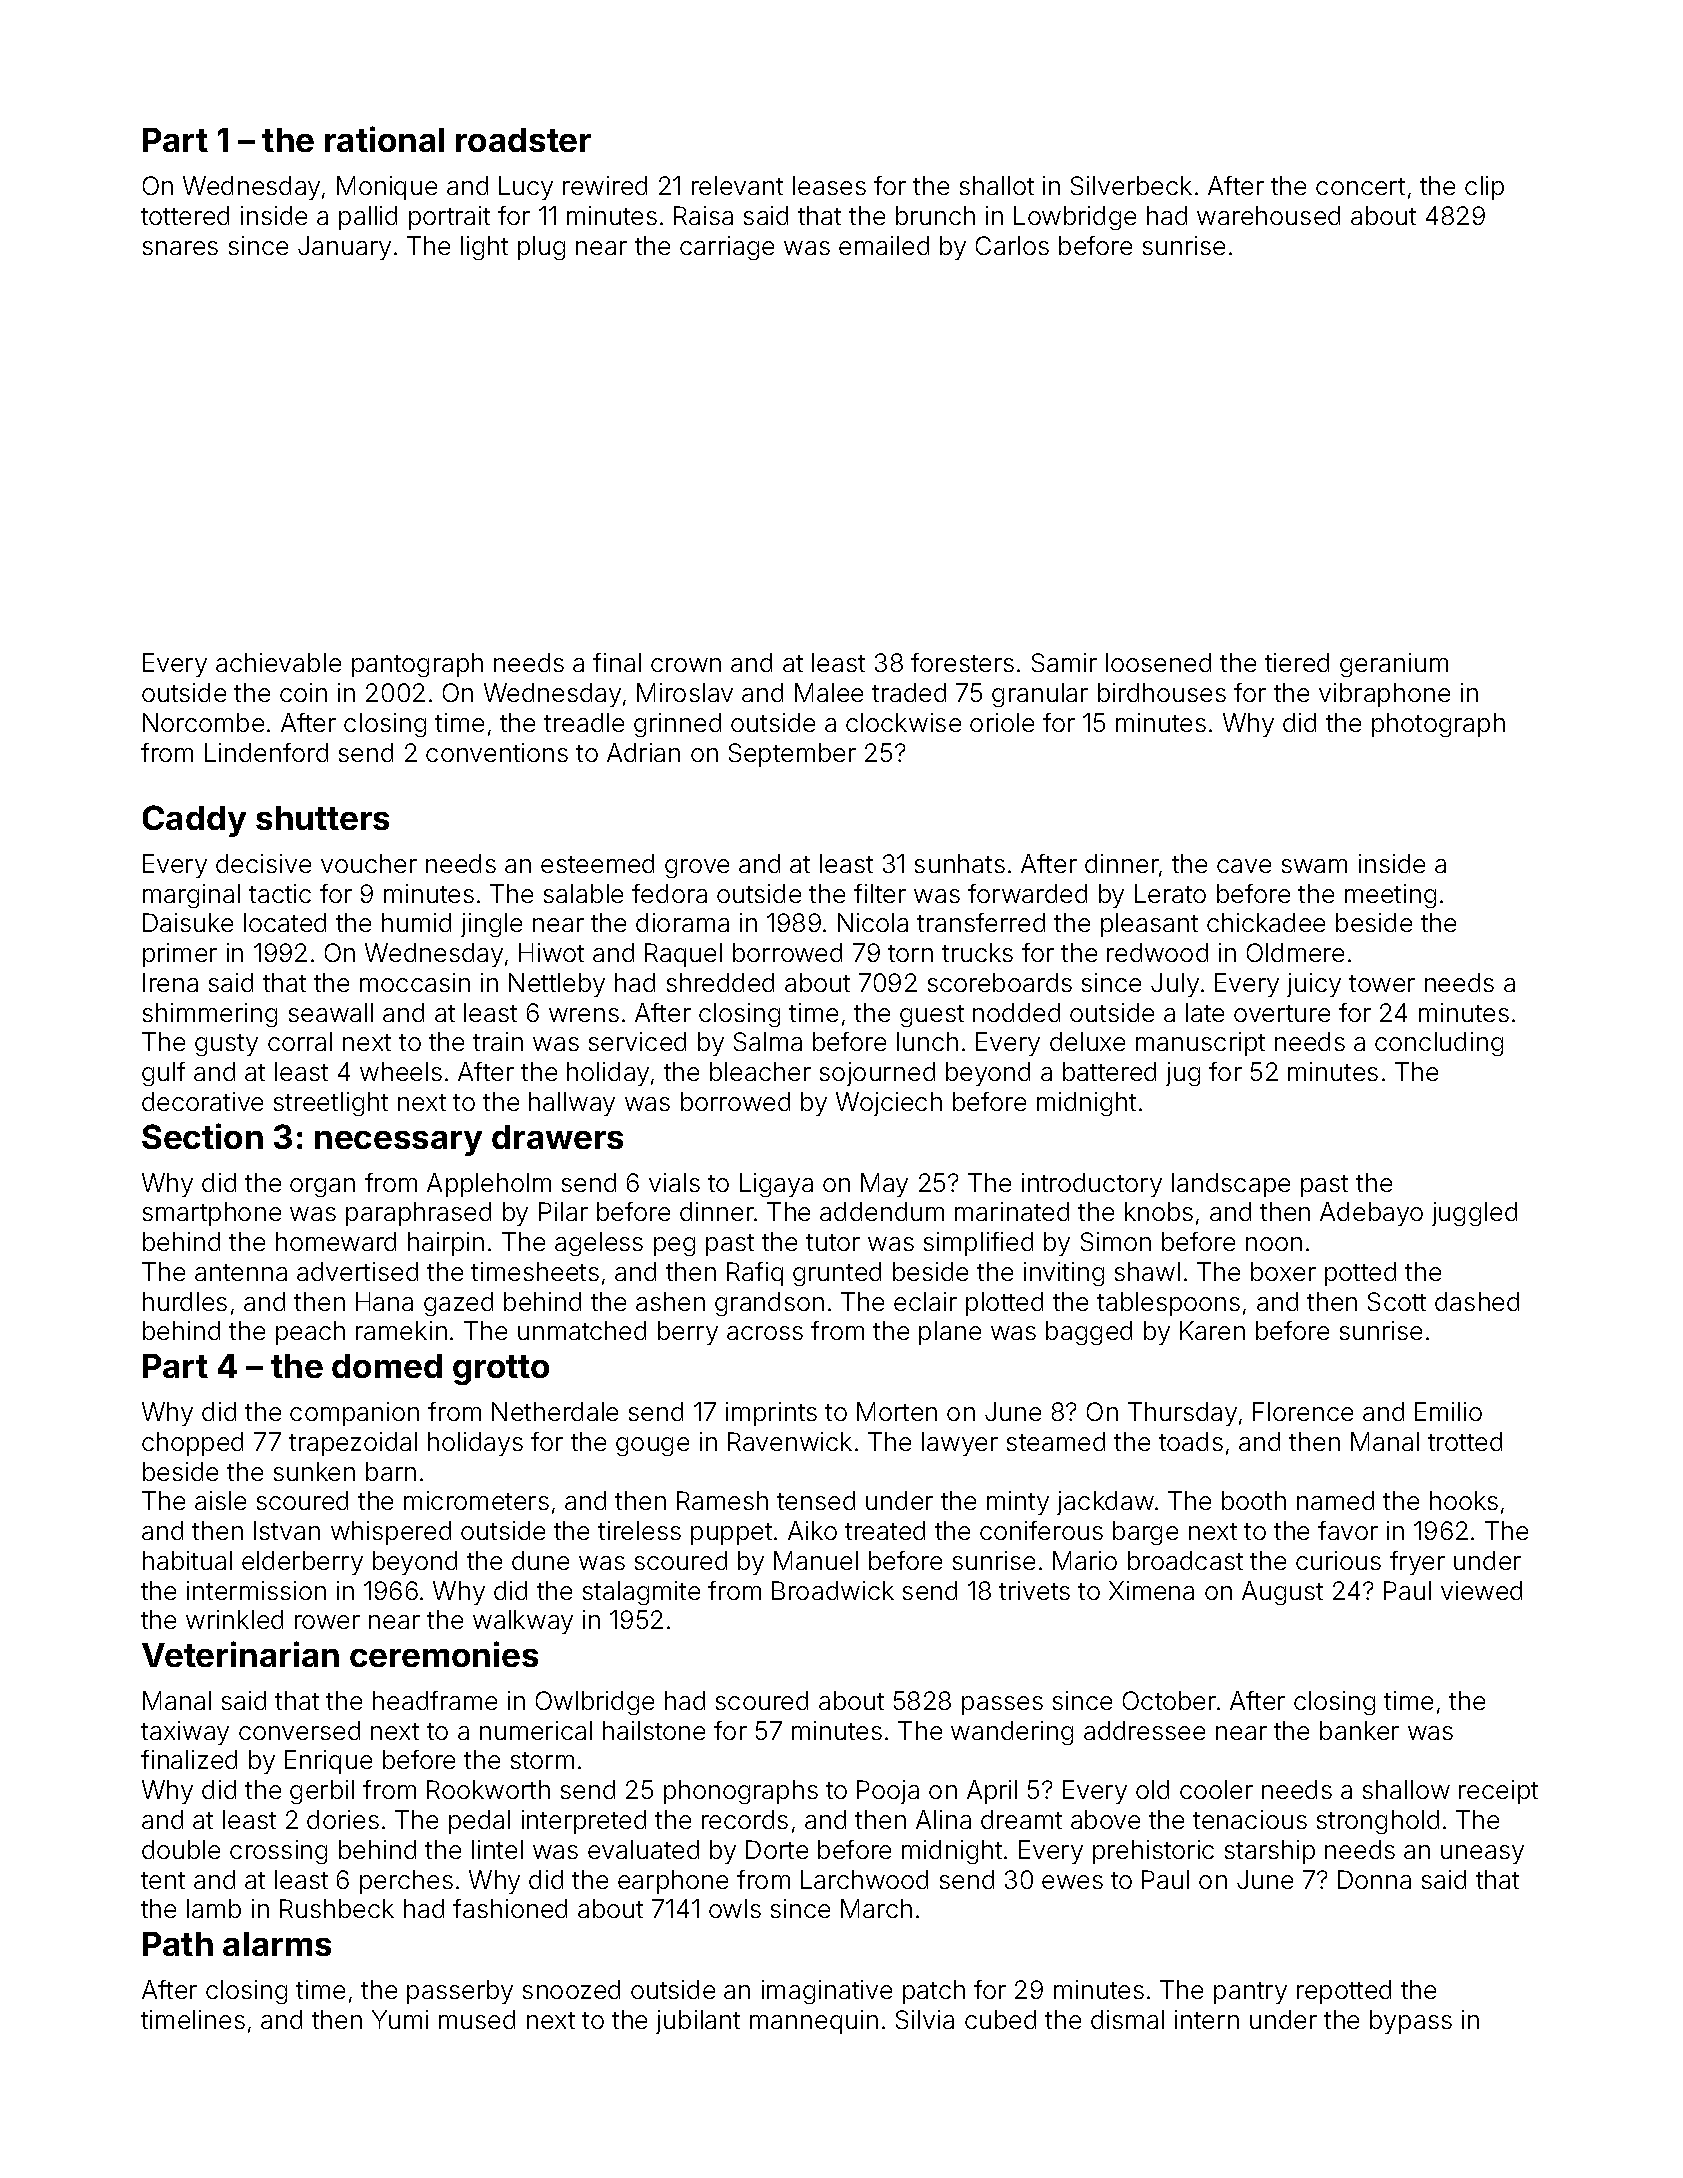 This screenshot has height=2178, width=1683. What do you see at coordinates (1314, 866) in the screenshot?
I see `swam` at bounding box center [1314, 866].
